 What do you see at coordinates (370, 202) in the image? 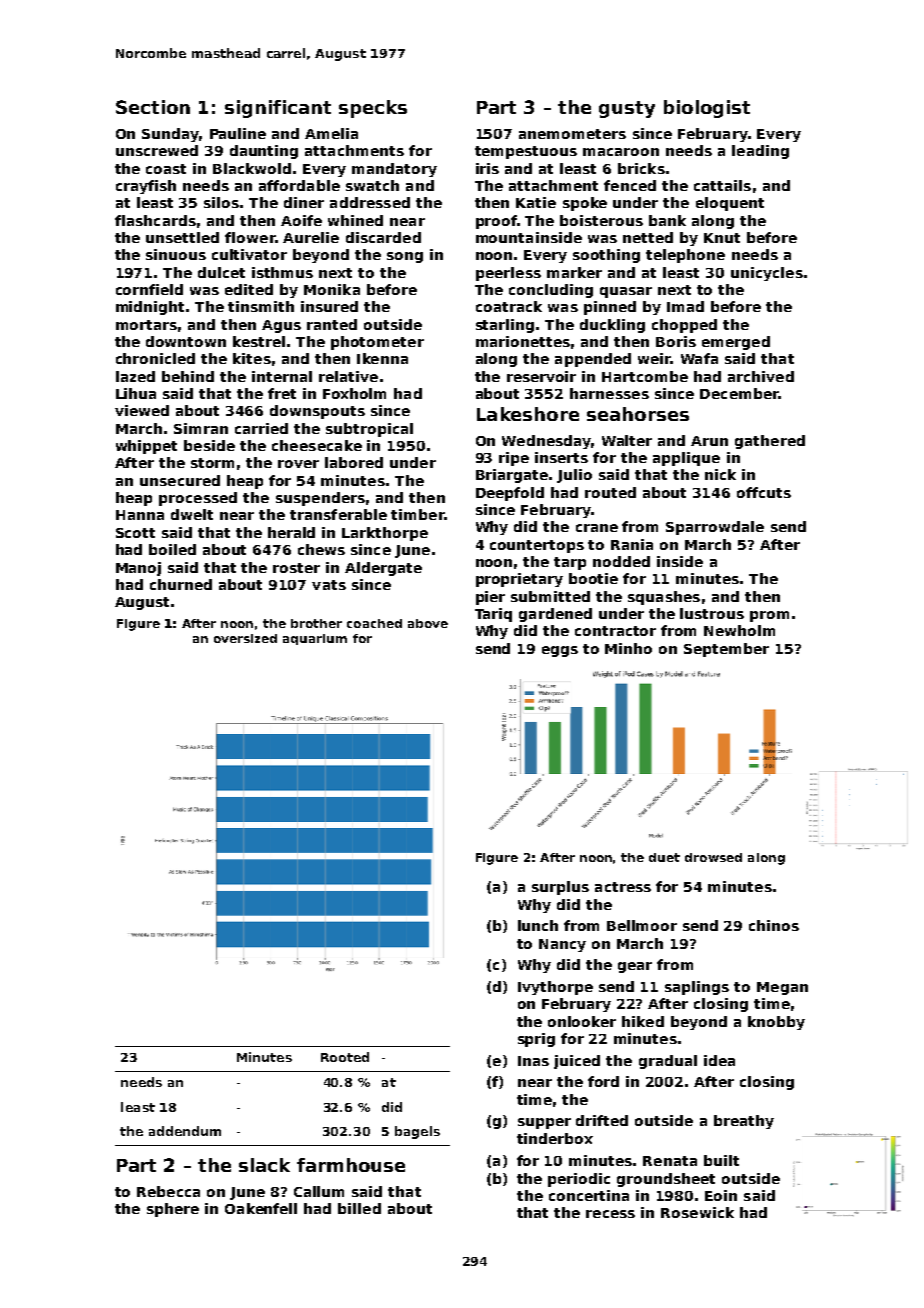
I see `addressed` at bounding box center [370, 202].
